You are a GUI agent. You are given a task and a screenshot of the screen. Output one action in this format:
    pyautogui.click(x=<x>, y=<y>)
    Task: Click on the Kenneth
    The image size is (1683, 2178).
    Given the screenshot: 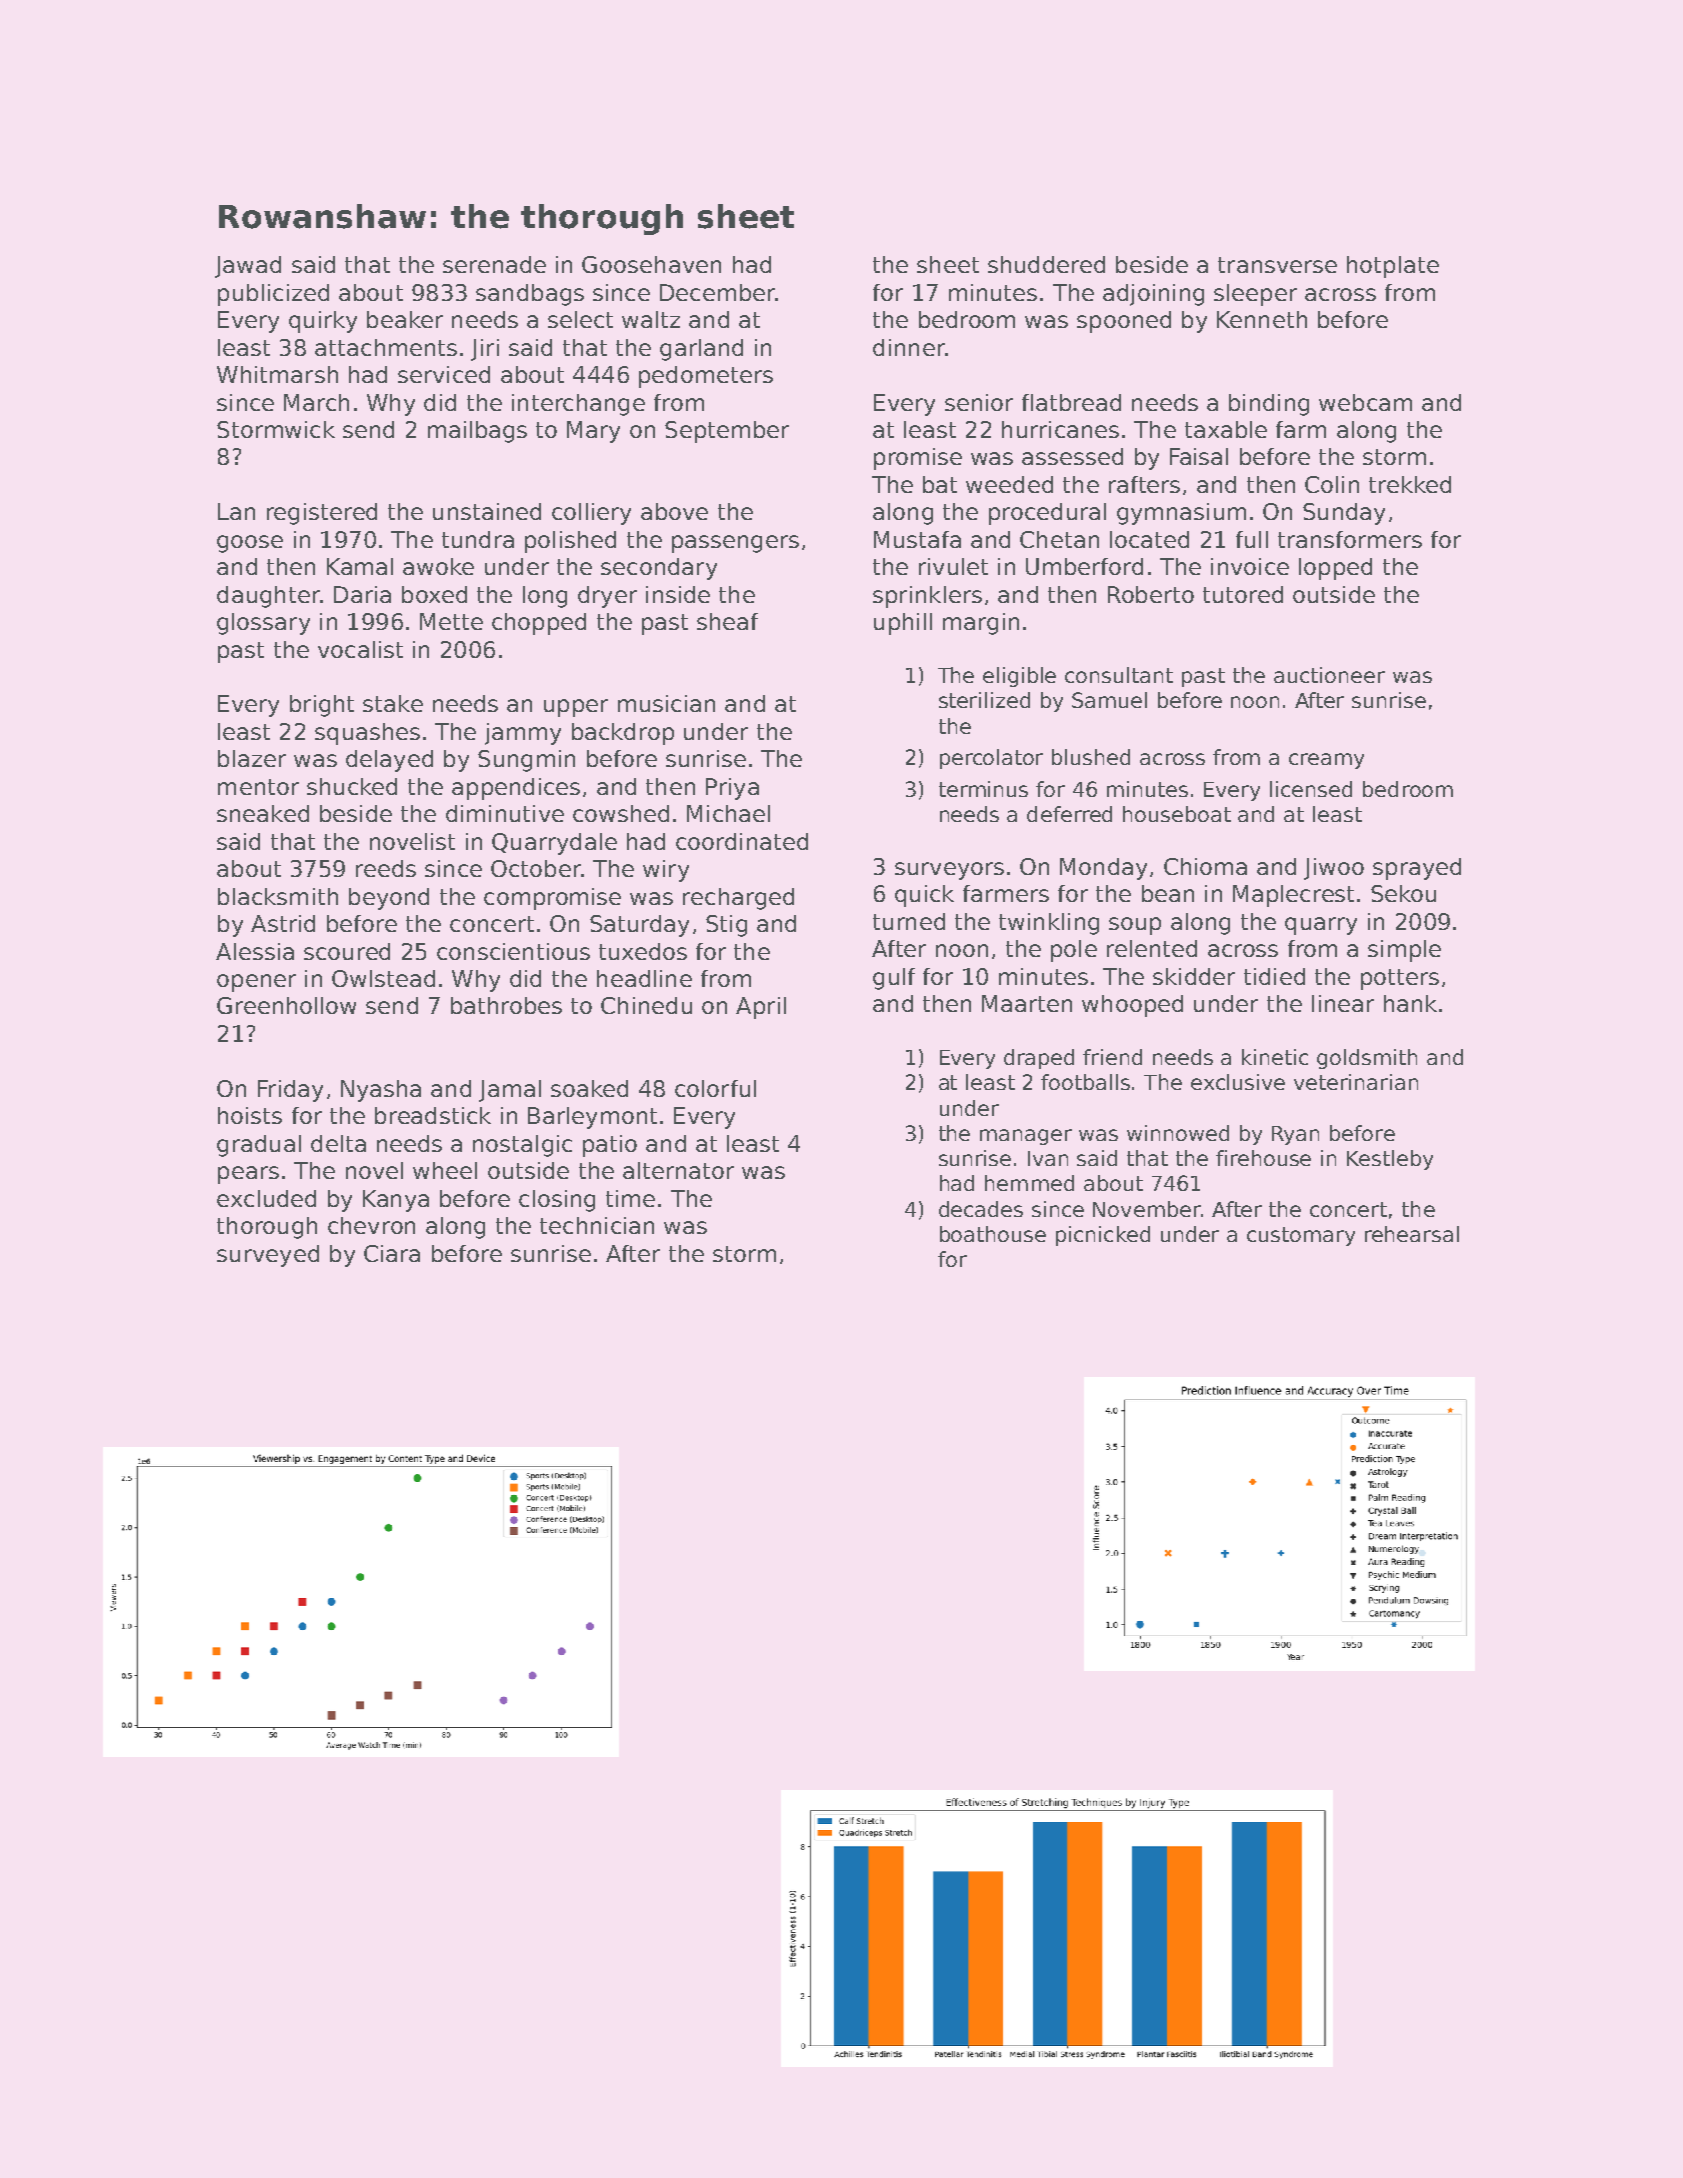 What is the action you would take?
    pyautogui.click(x=1262, y=319)
